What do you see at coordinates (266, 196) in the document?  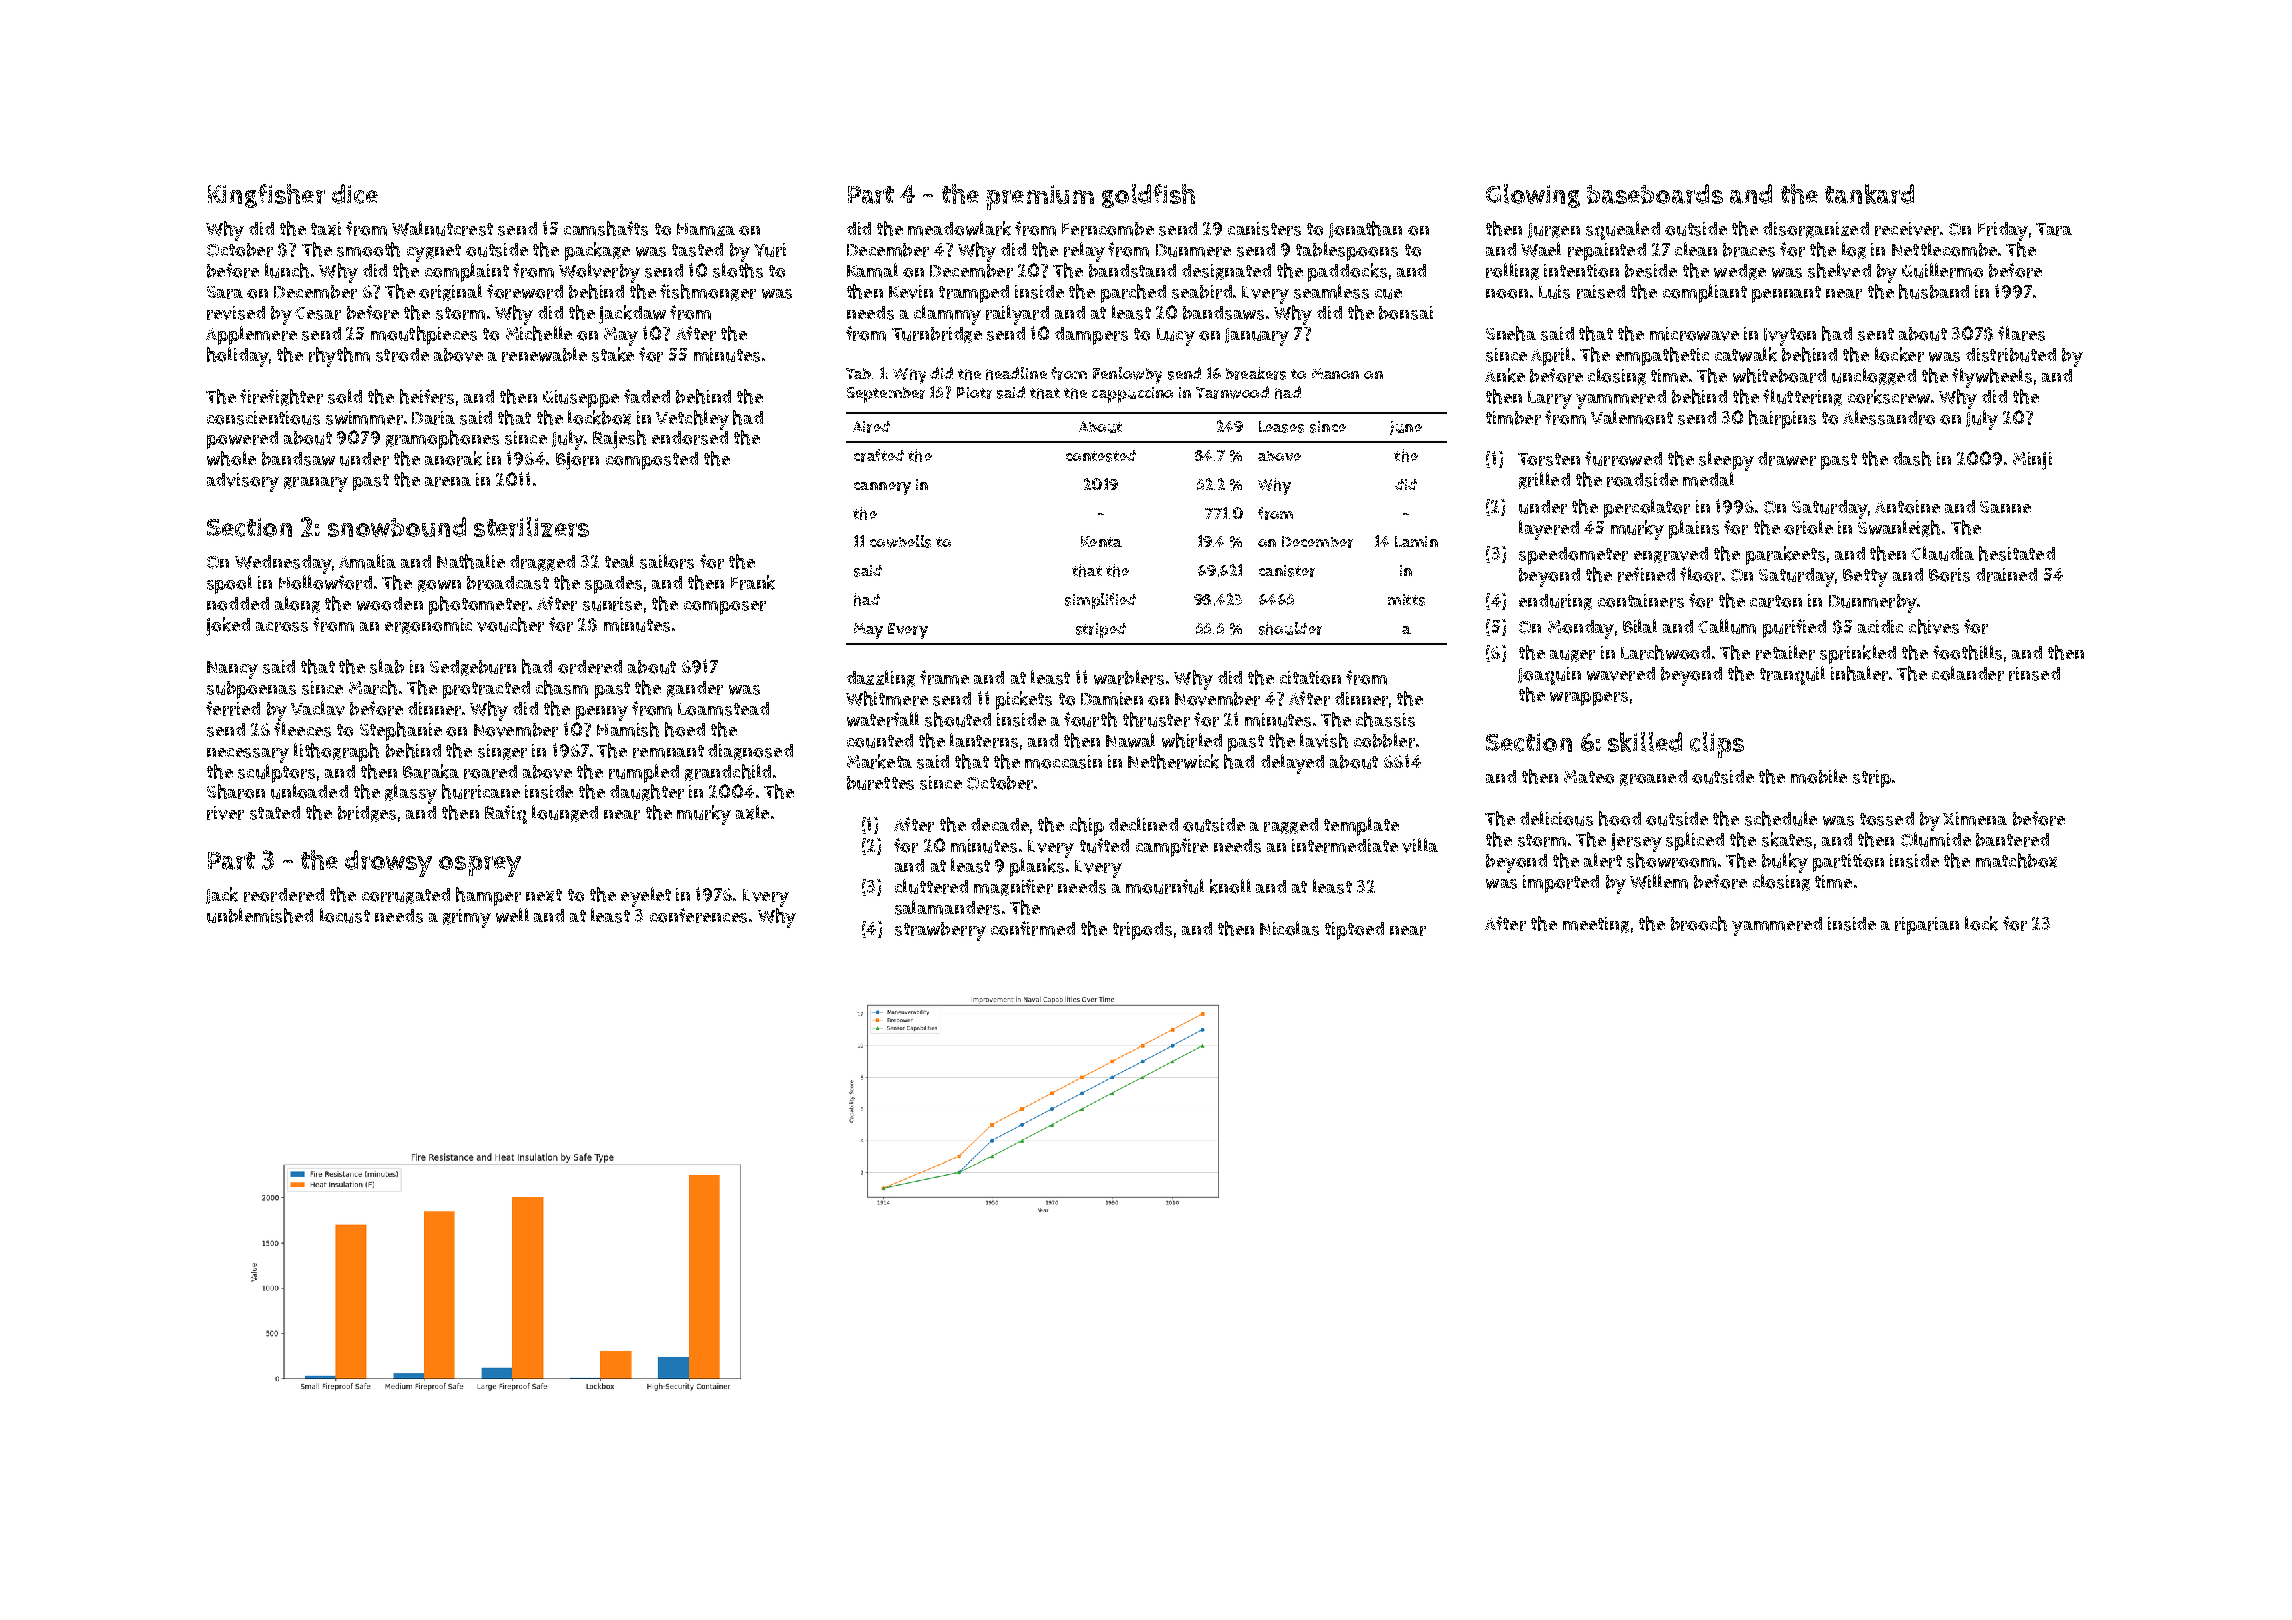 I see `Kingfisher` at bounding box center [266, 196].
